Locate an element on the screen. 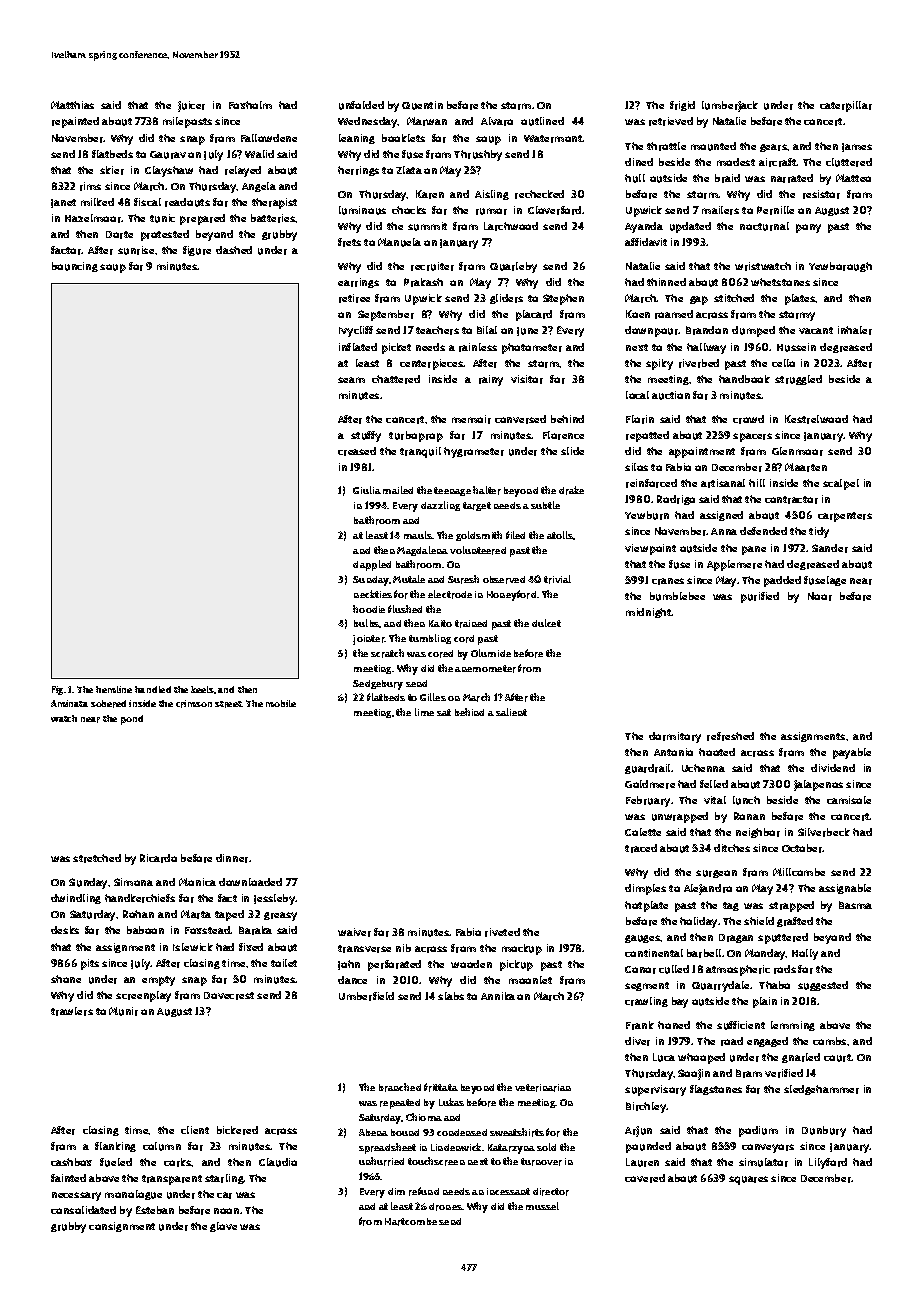  contractor is located at coordinates (791, 500).
